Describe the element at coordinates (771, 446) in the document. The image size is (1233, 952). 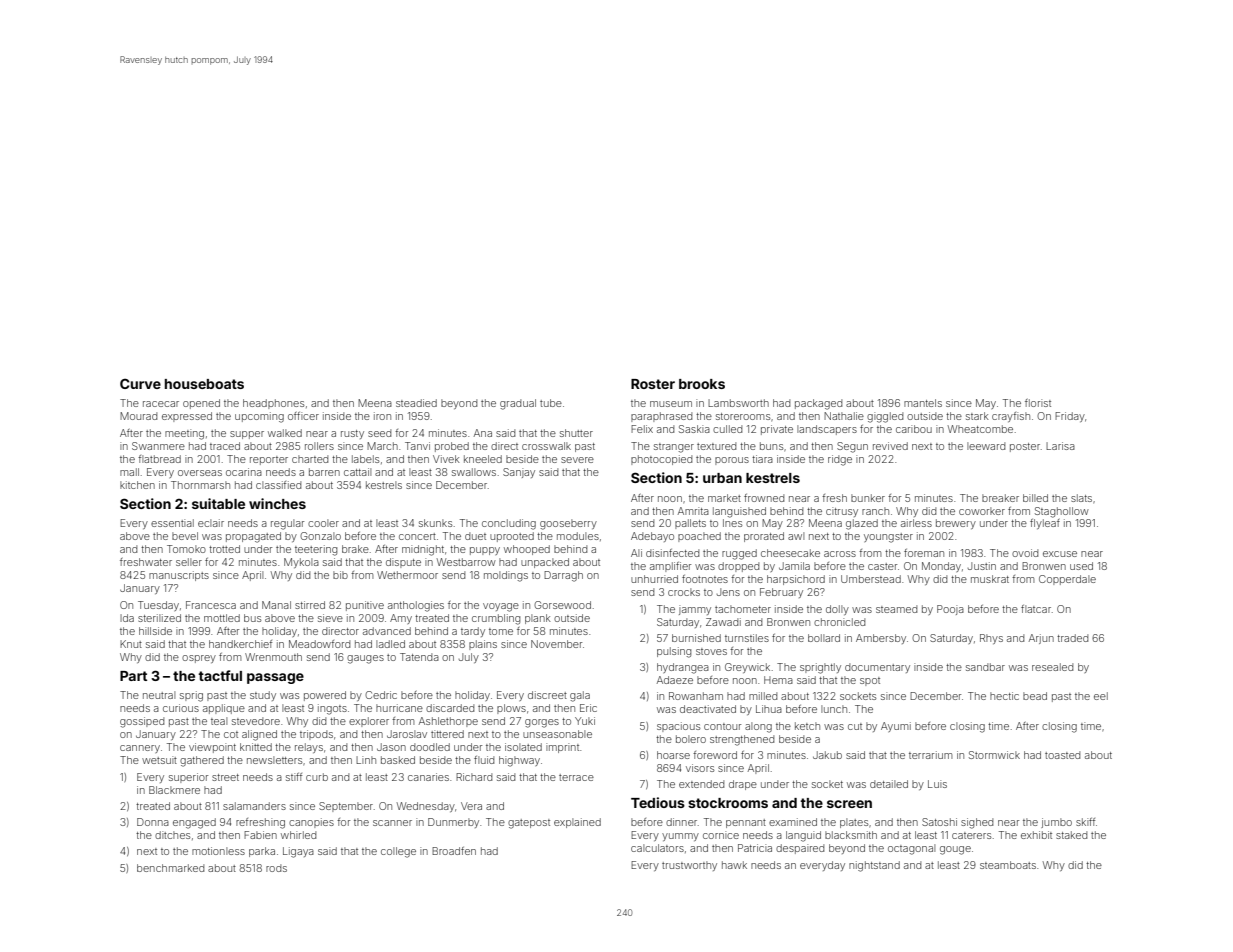
I see `buns` at that location.
